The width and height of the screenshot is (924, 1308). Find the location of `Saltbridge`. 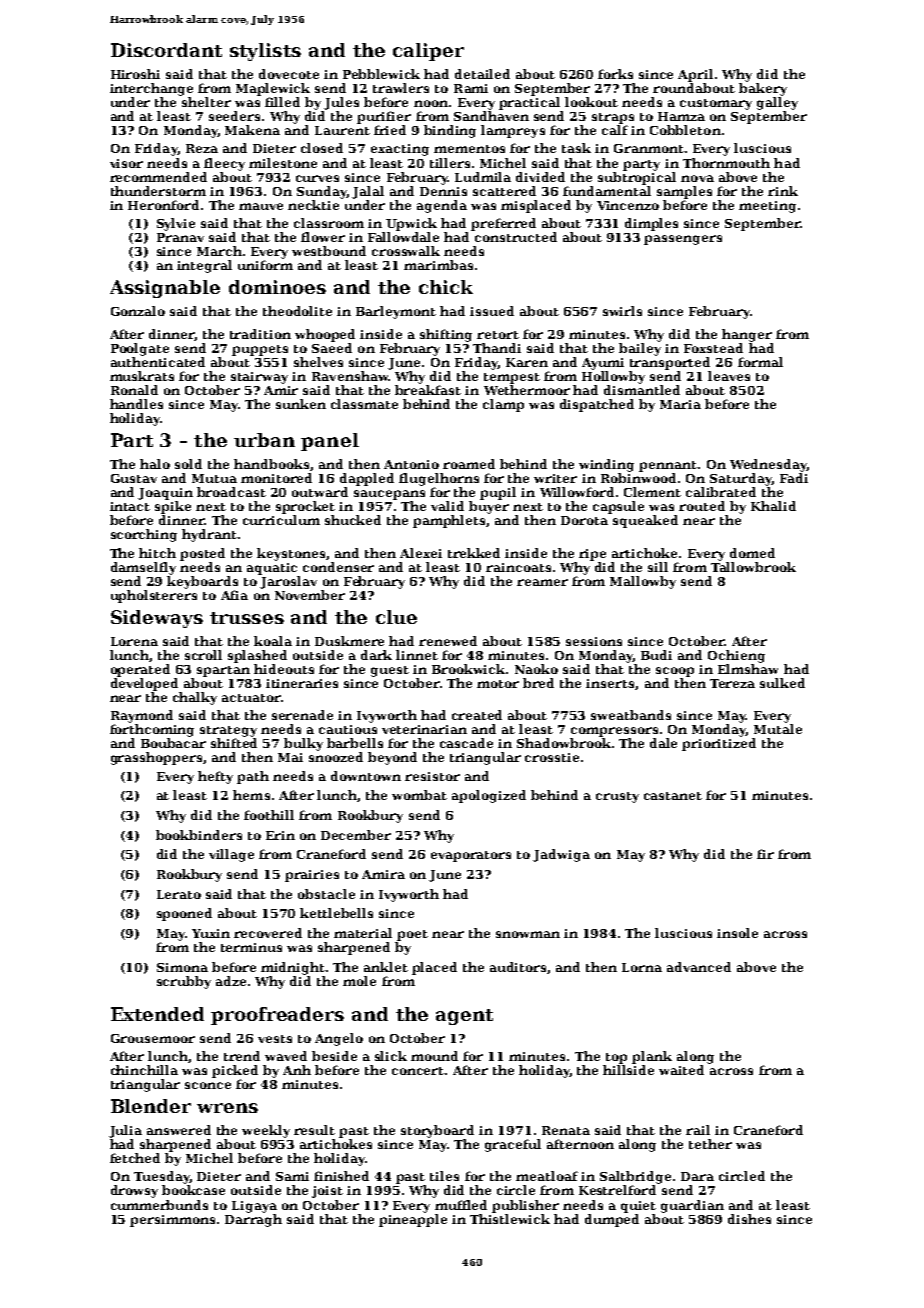

Saltbridge is located at coordinates (635, 1177).
